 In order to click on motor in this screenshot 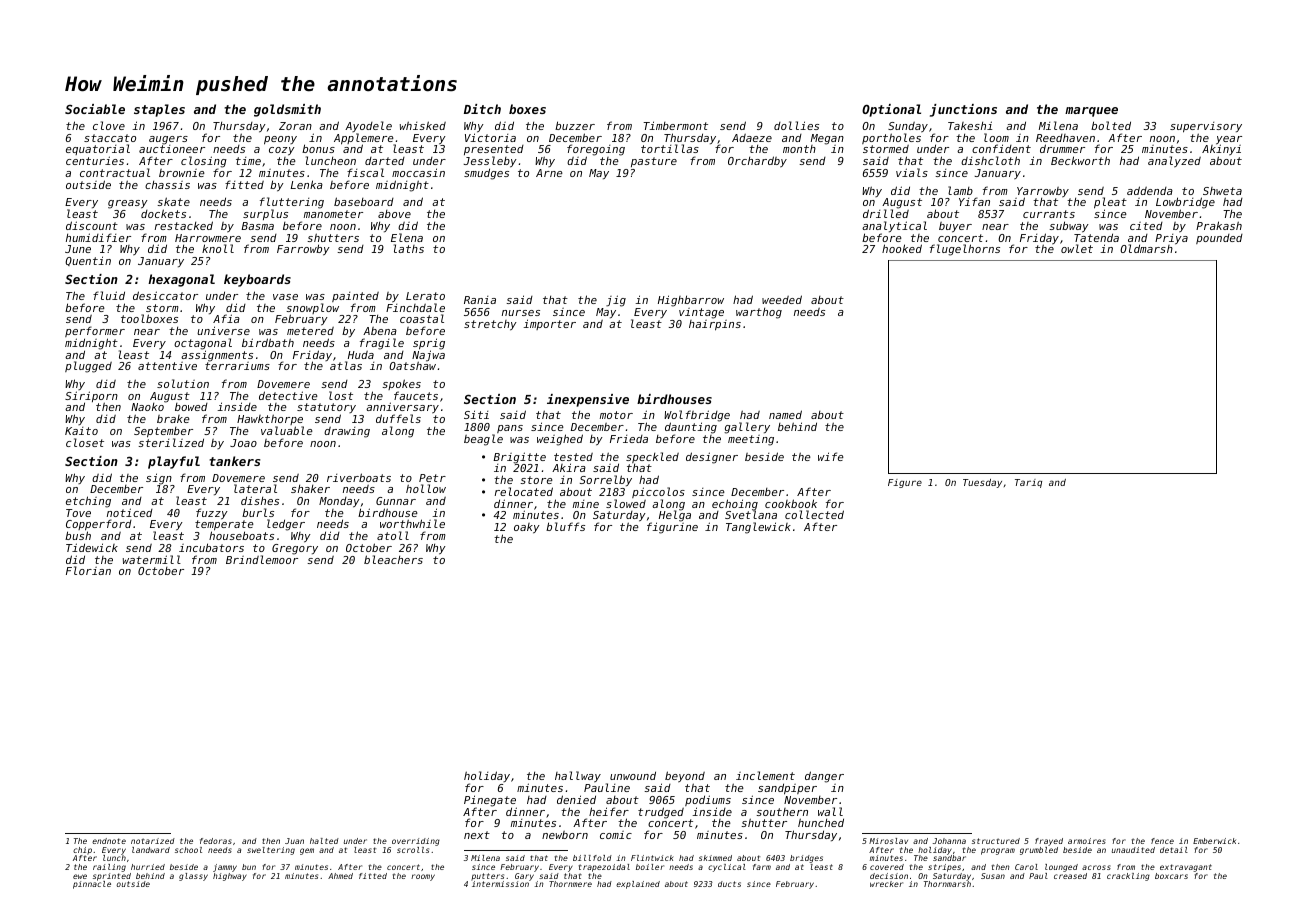, I will do `click(616, 415)`.
